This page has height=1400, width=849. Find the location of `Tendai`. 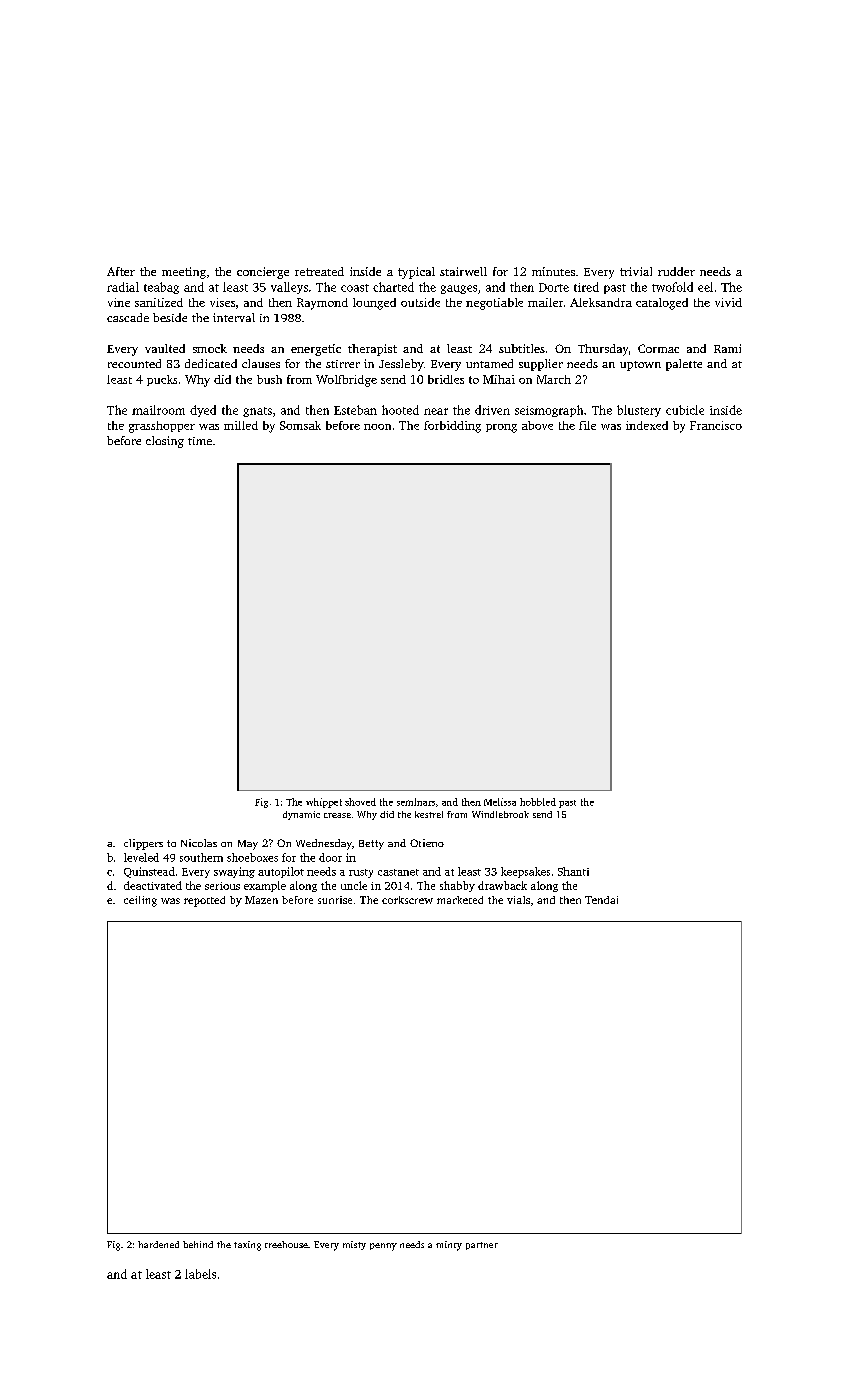

Tendai is located at coordinates (601, 900).
